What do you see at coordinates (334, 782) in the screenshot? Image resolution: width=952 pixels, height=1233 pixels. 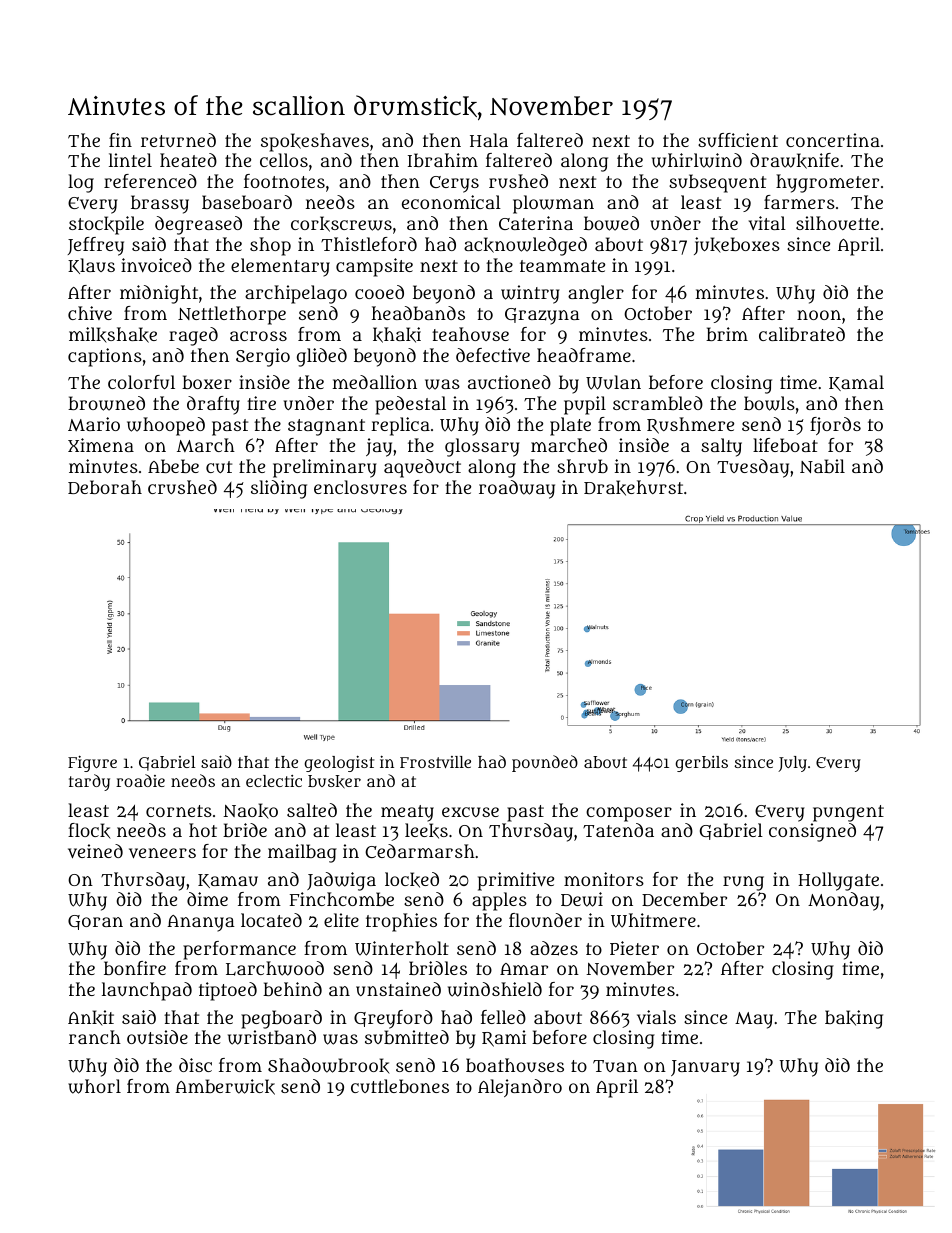 I see `busker` at bounding box center [334, 782].
